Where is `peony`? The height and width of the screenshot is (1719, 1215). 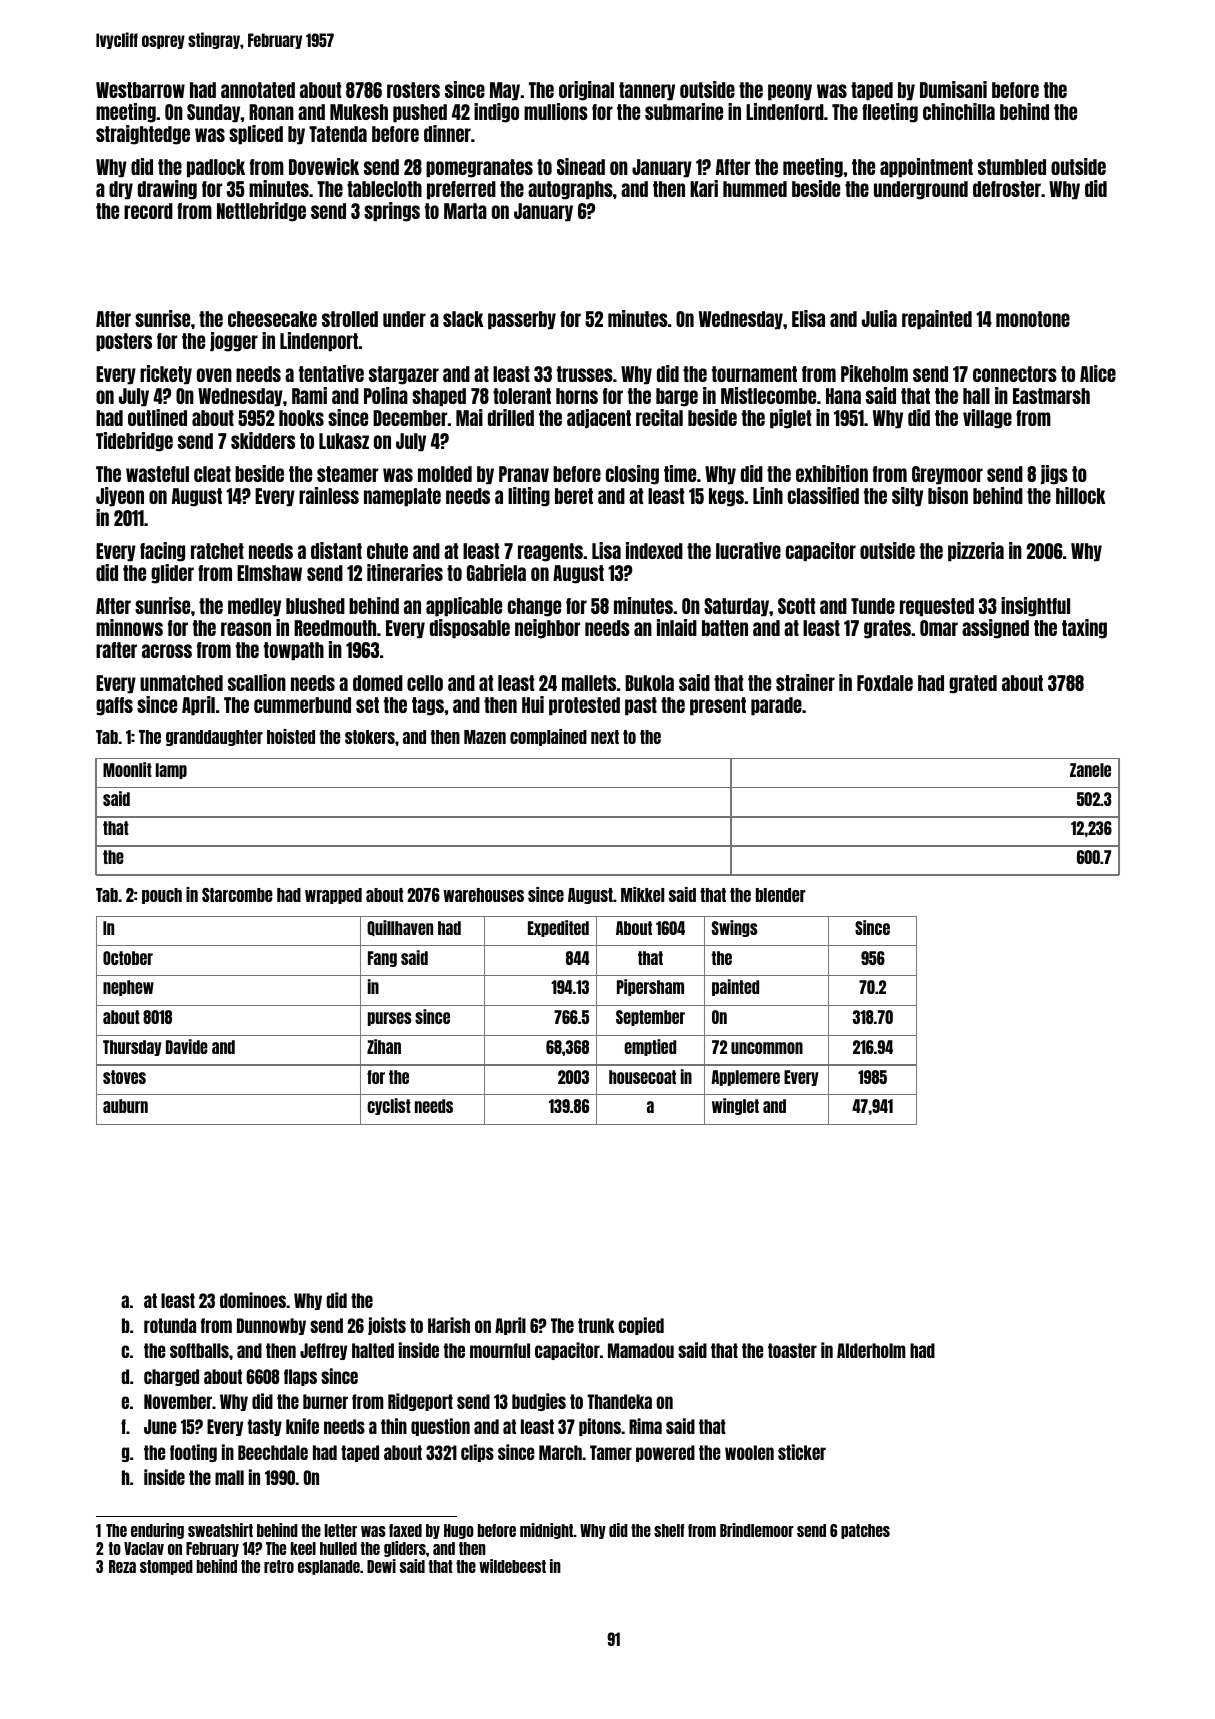 peony is located at coordinates (790, 92).
